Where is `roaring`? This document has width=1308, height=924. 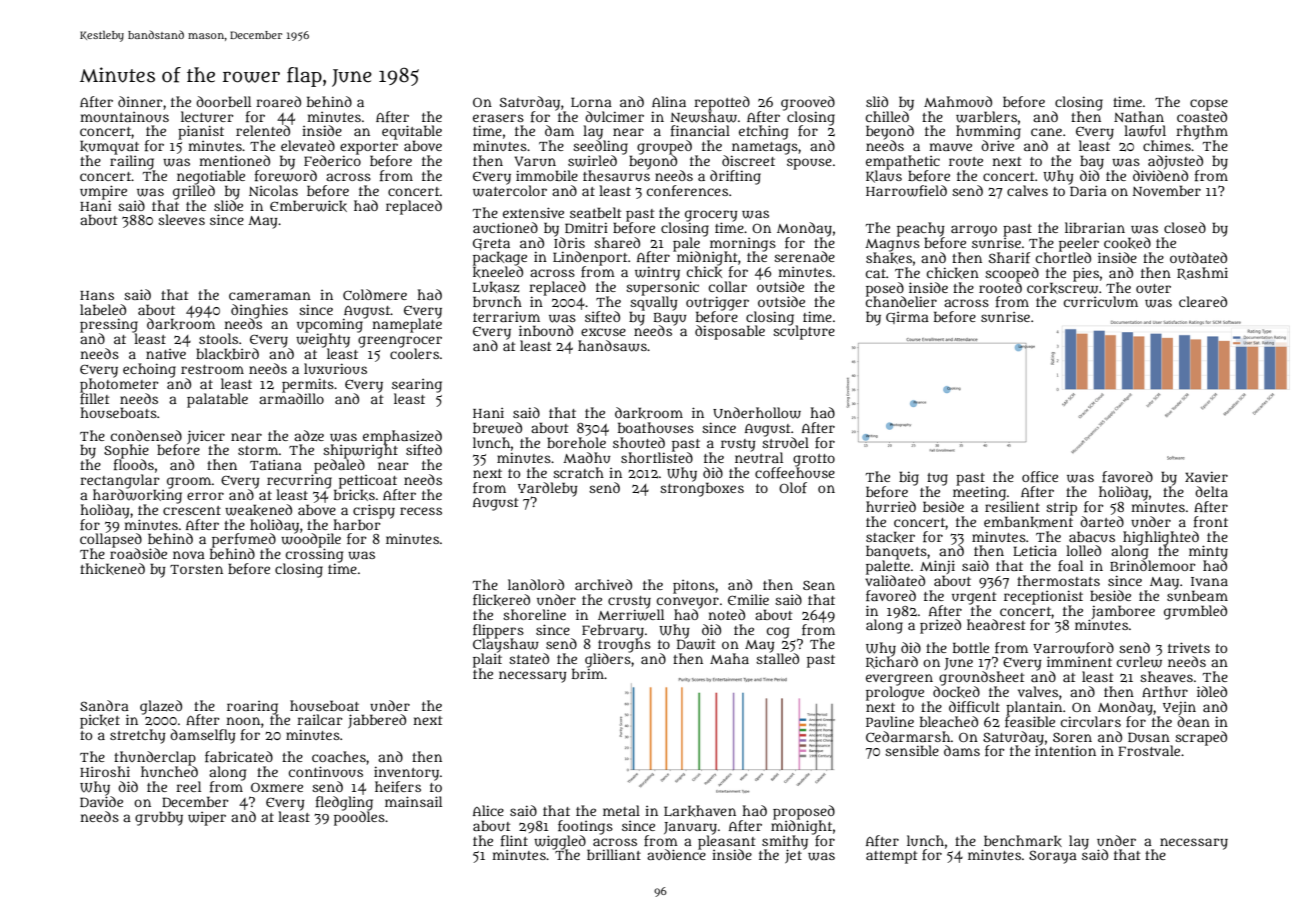
roaring is located at coordinates (253, 708).
